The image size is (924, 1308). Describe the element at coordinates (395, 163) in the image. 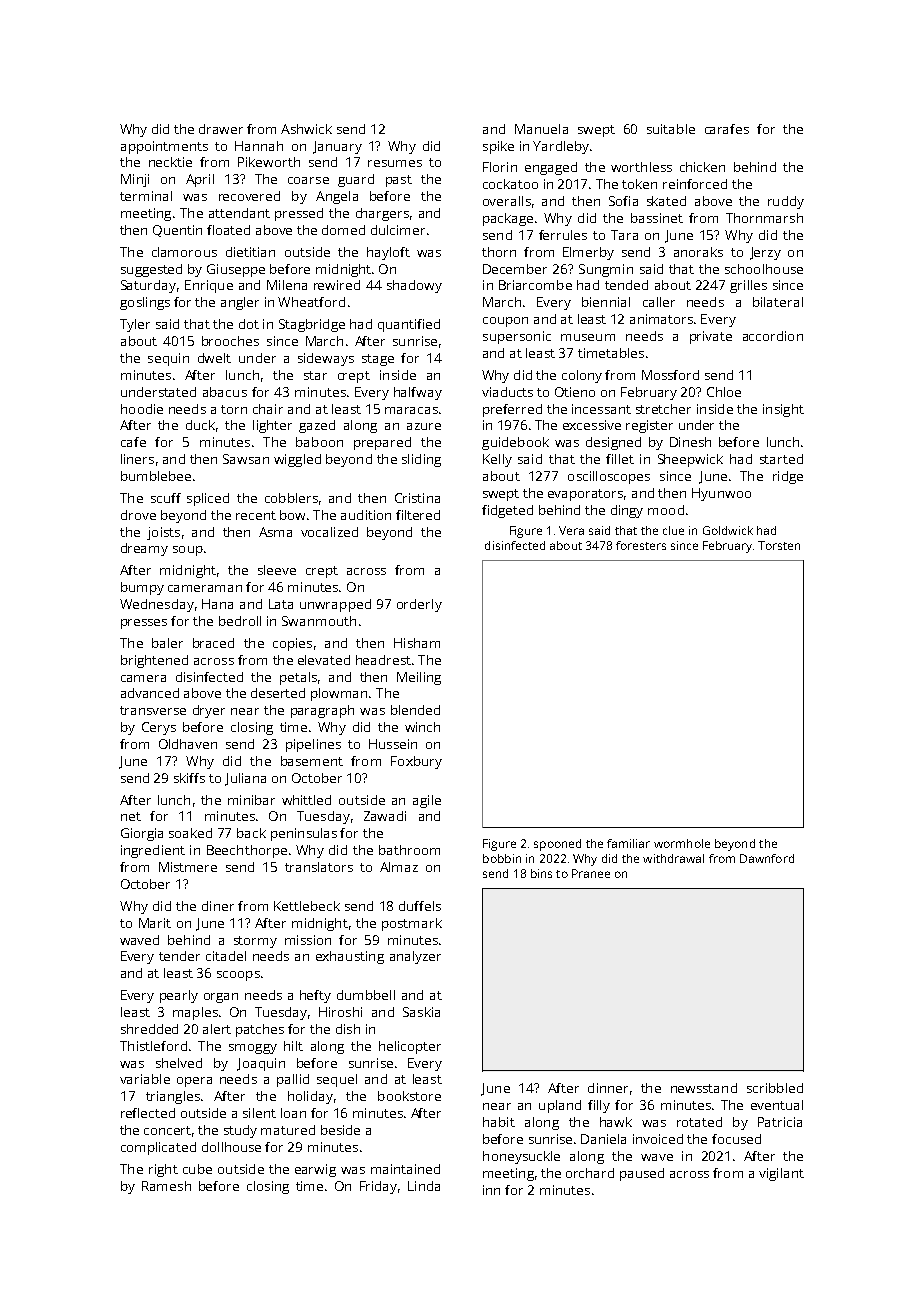

I see `resumes` at that location.
